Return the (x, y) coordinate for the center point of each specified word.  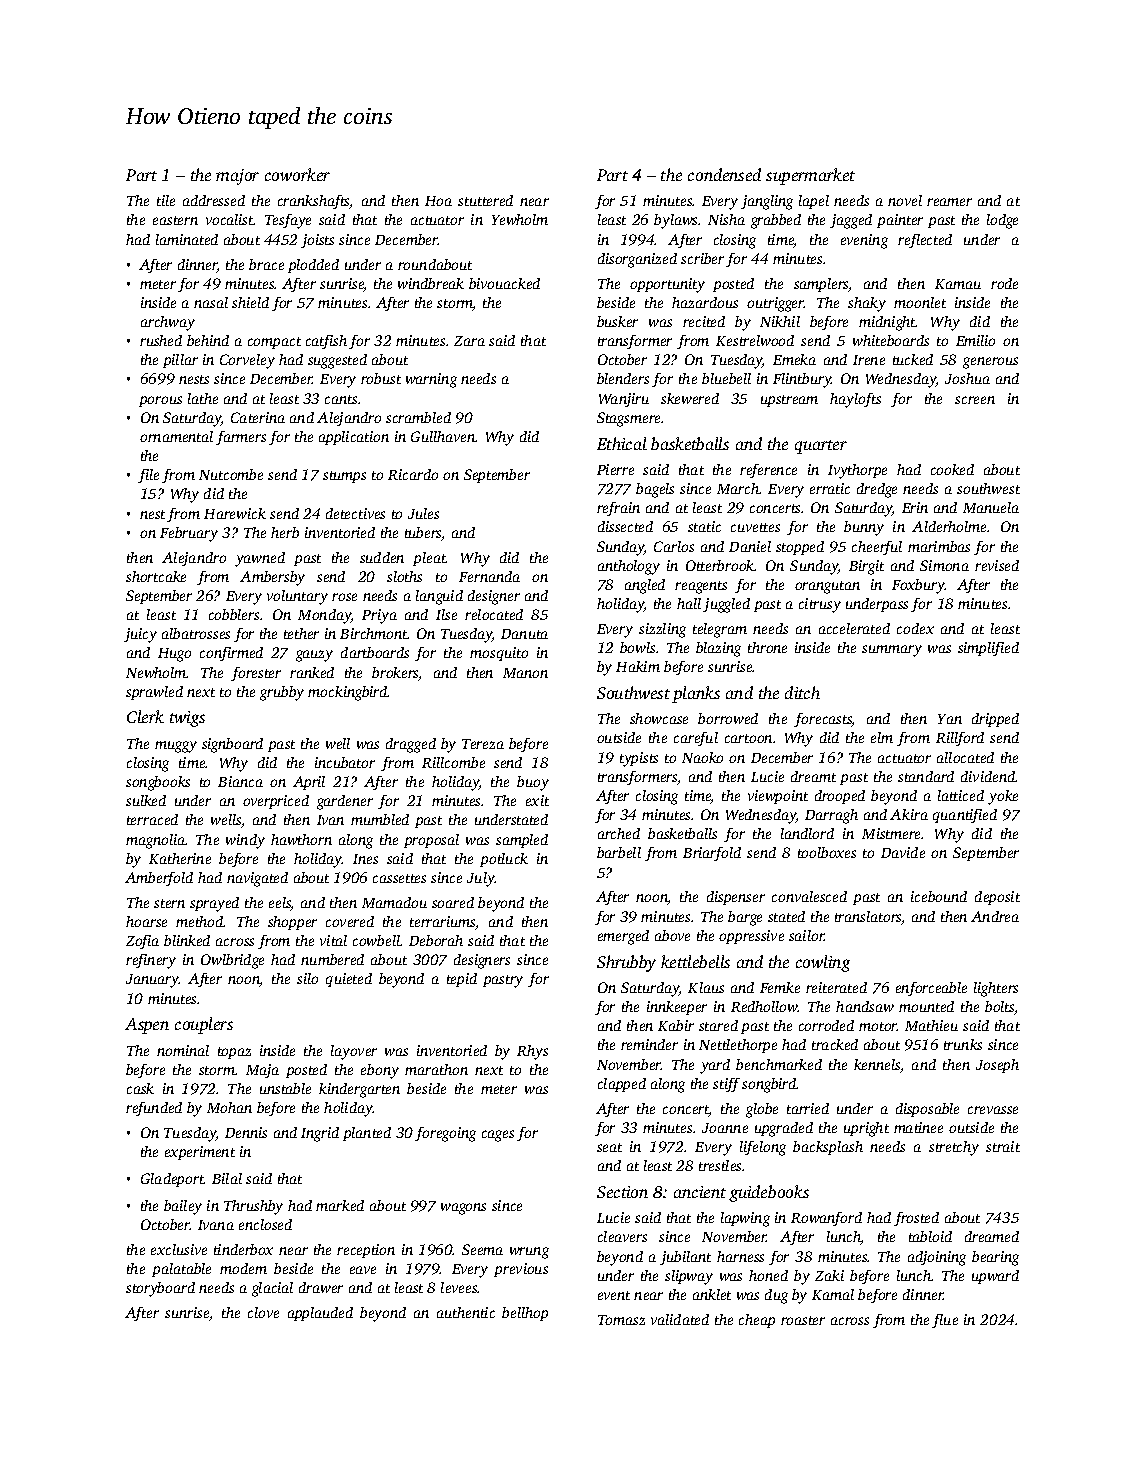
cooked (952, 469)
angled (645, 586)
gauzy (314, 656)
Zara (469, 341)
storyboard (160, 1289)
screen (975, 400)
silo (307, 978)
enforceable (931, 989)
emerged (623, 937)
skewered (690, 398)
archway (168, 323)
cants (341, 399)
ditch (802, 692)
